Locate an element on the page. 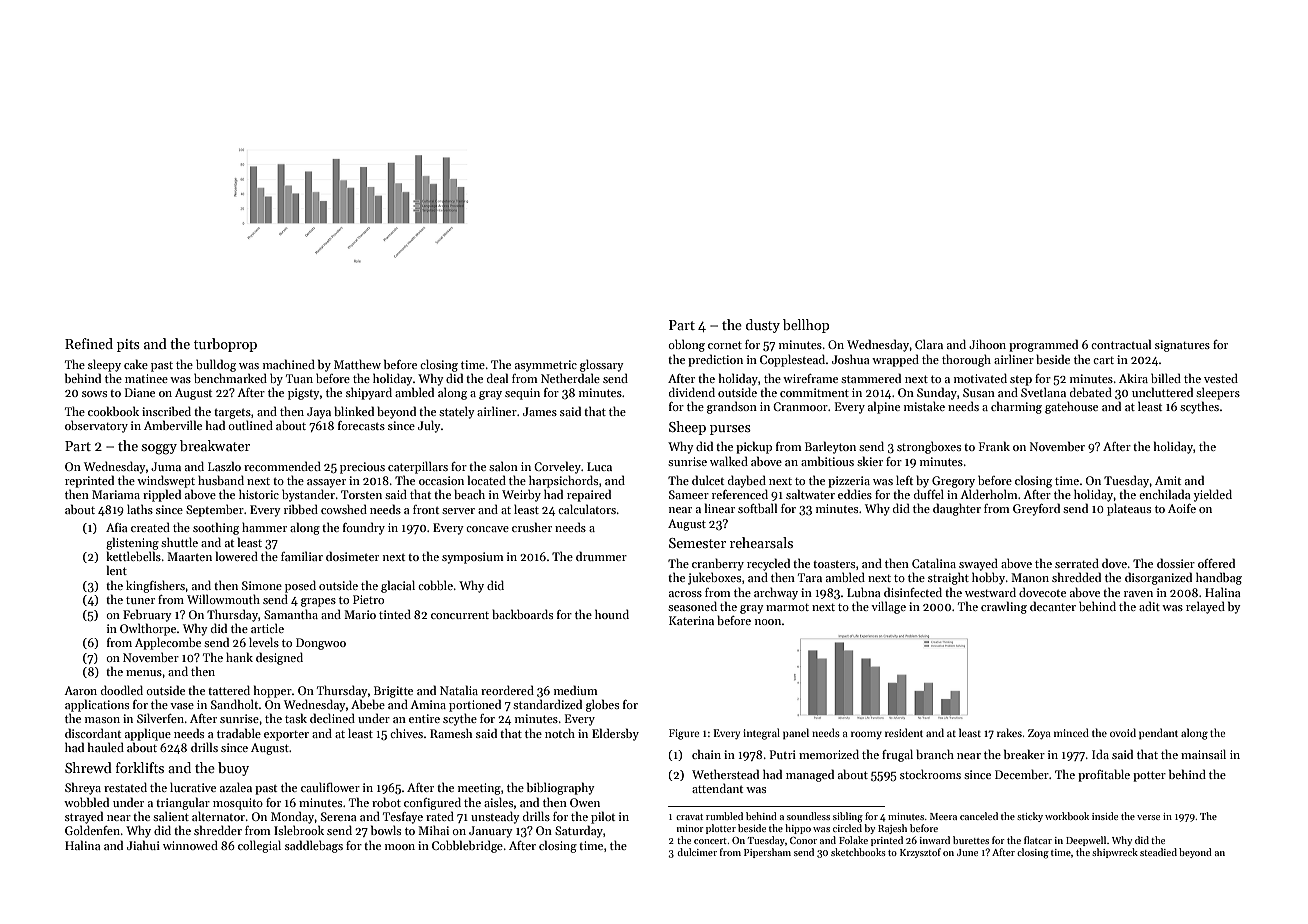 The image size is (1308, 924). rehearsals is located at coordinates (761, 542).
